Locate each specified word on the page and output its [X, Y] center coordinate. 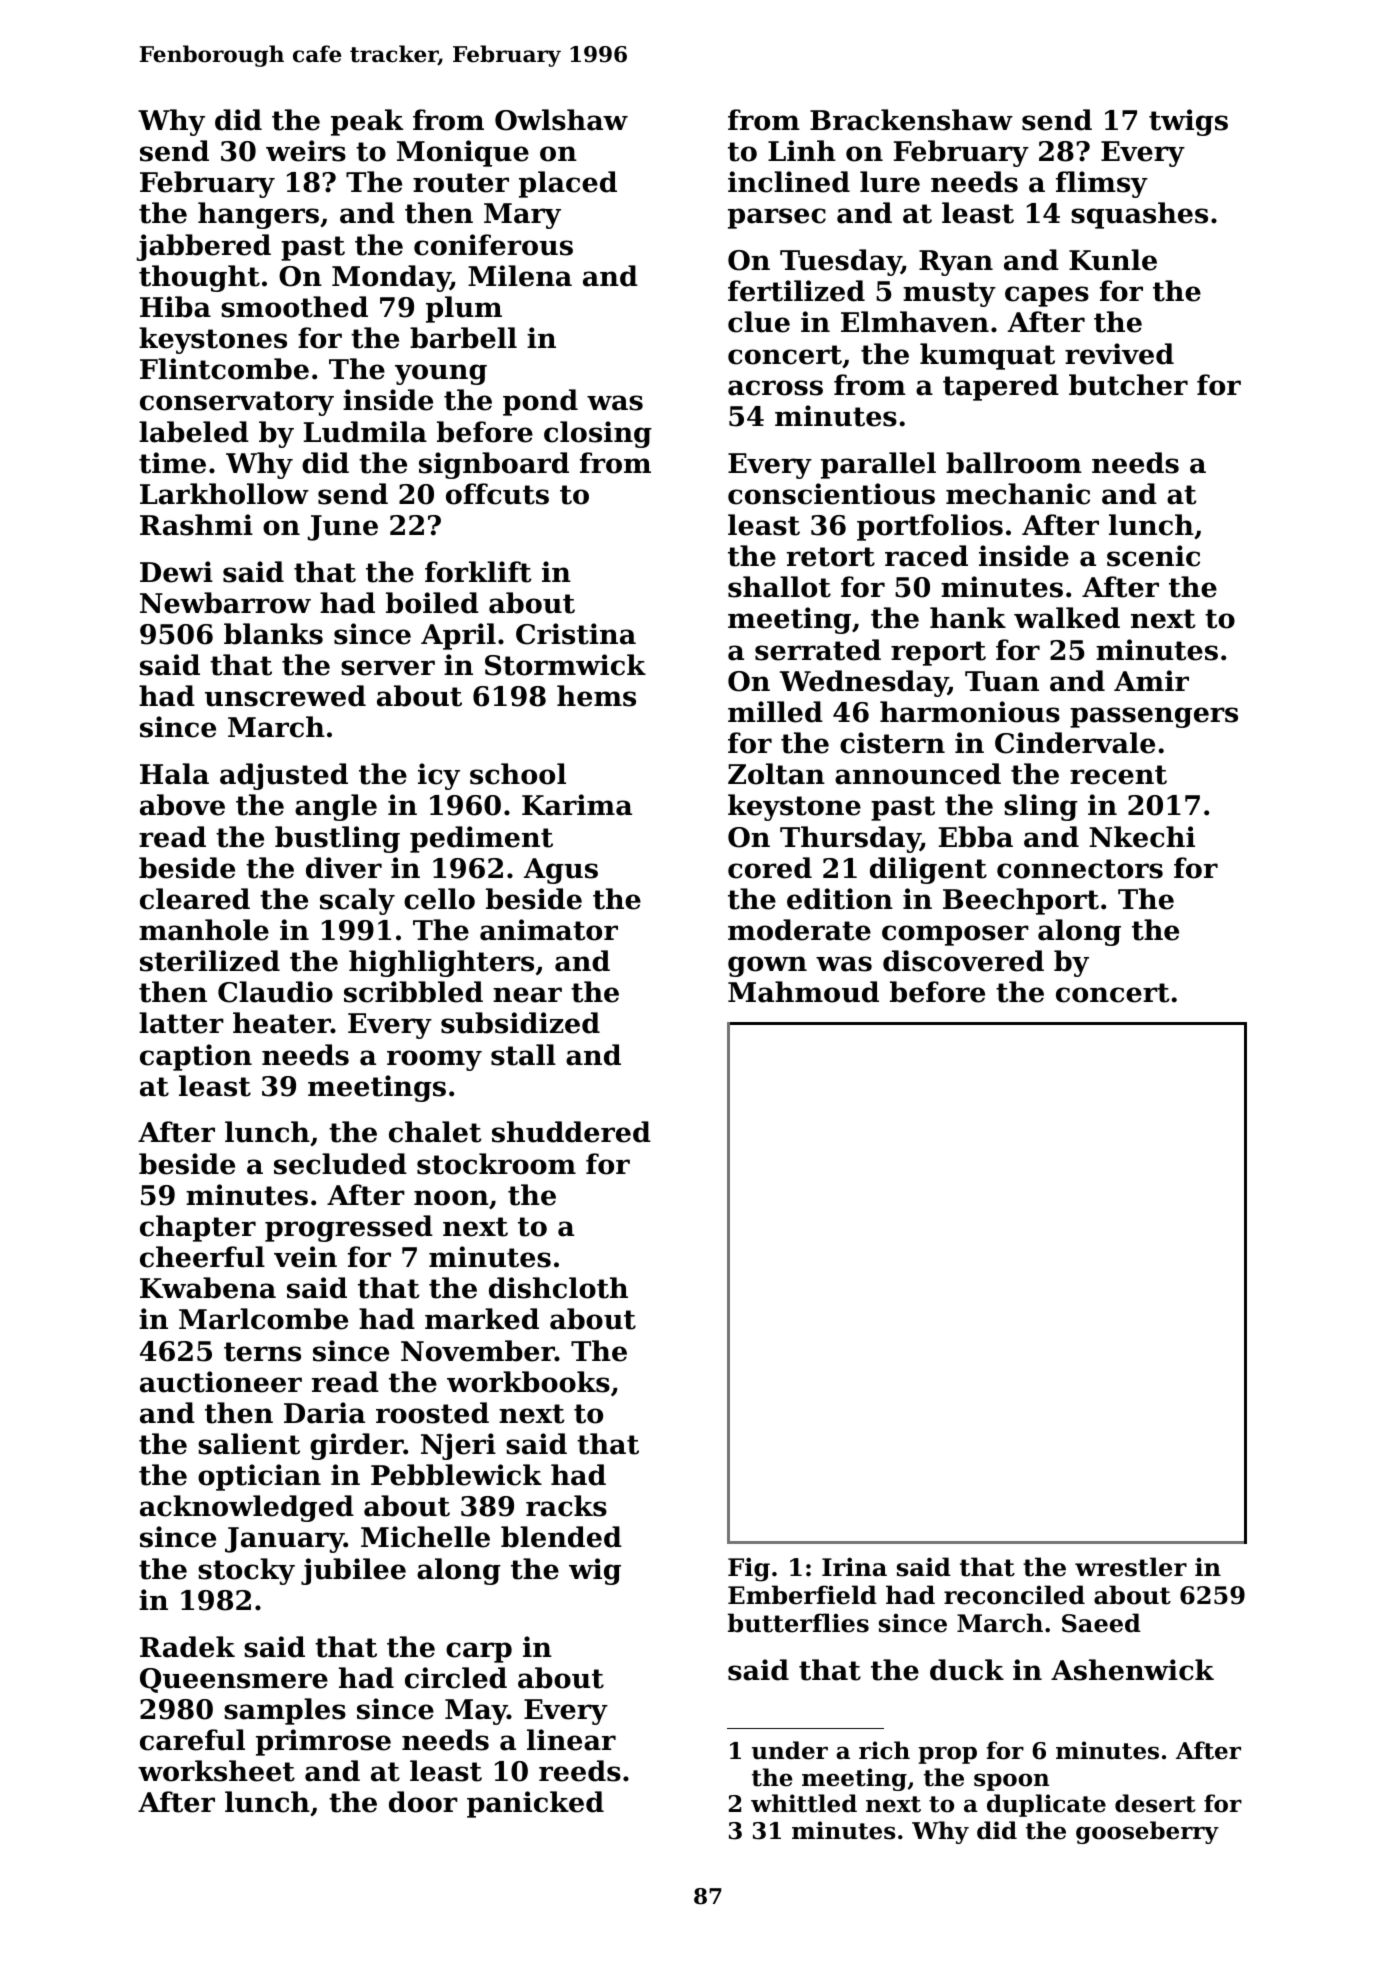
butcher [1128, 385]
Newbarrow [225, 603]
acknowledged [247, 1508]
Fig [749, 1569]
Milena [520, 276]
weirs [306, 151]
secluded [340, 1164]
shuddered [571, 1132]
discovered [963, 961]
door [423, 1802]
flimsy [1102, 184]
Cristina [576, 634]
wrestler [1131, 1567]
